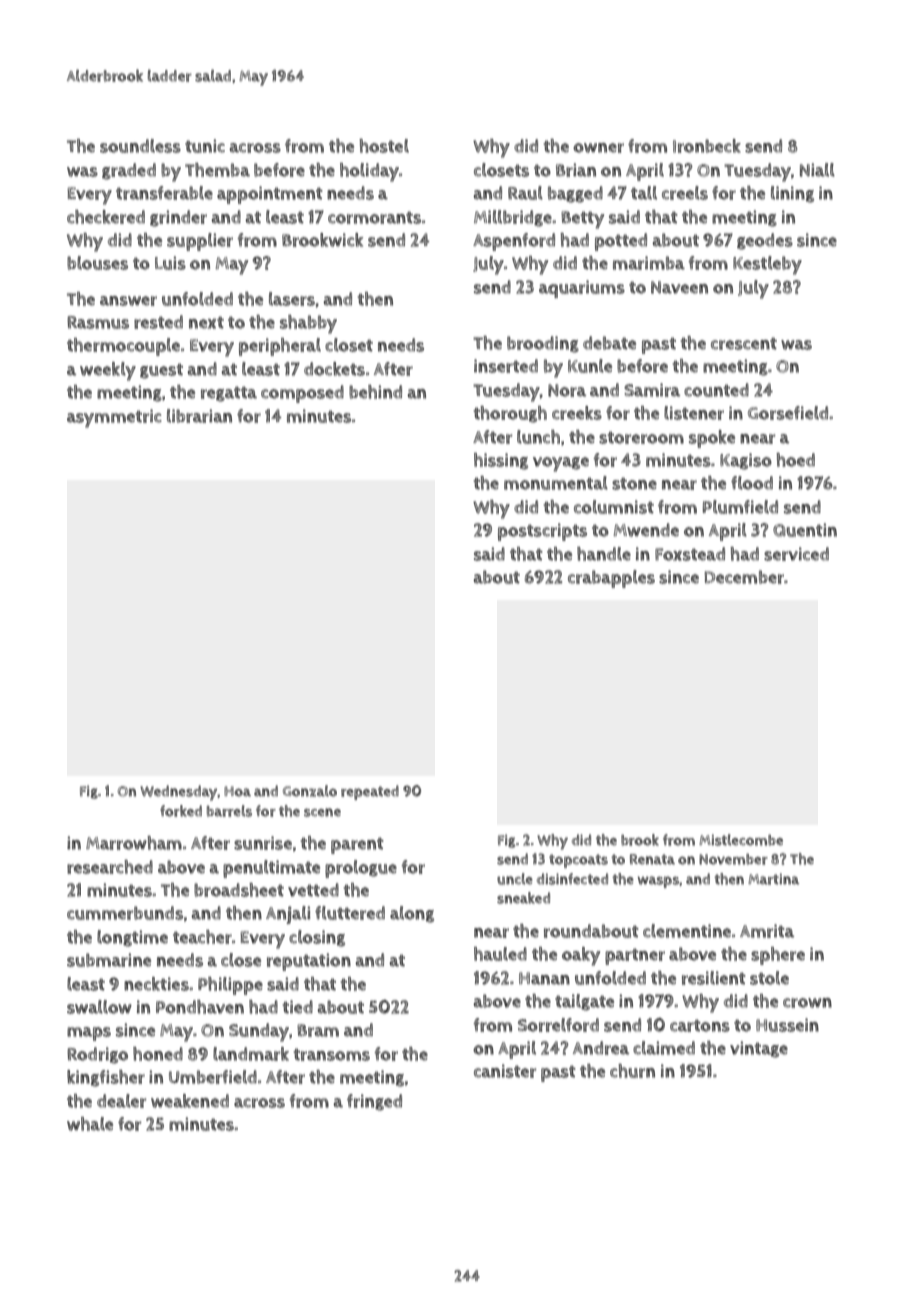 Image resolution: width=908 pixels, height=1316 pixels. What do you see at coordinates (506, 366) in the image?
I see `inserted` at bounding box center [506, 366].
